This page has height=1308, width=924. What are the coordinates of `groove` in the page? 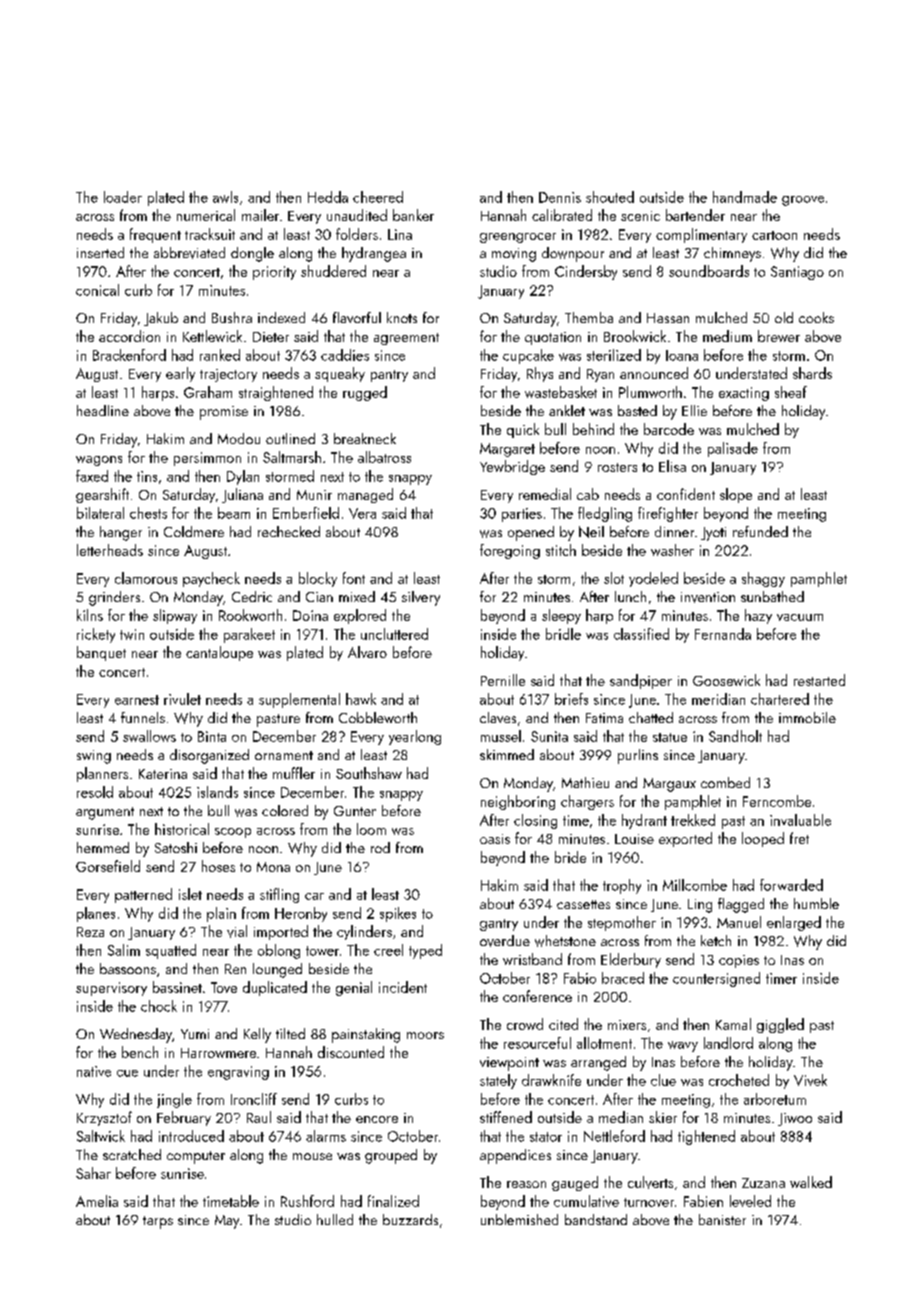 It's located at (803, 201).
